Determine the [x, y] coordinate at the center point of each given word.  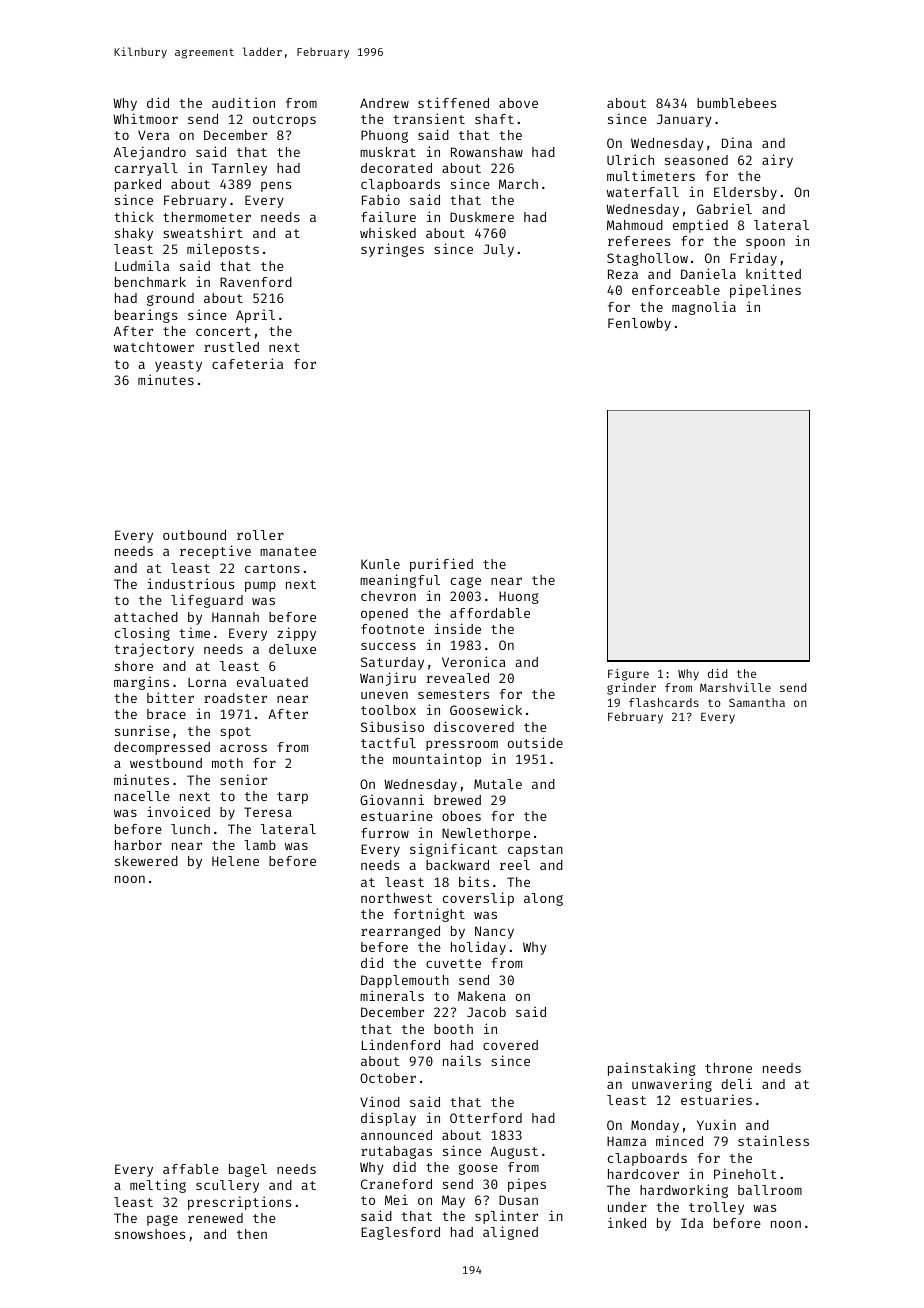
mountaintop [437, 760]
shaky [134, 234]
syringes [392, 250]
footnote [392, 629]
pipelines [765, 291]
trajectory [154, 650]
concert [223, 331]
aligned [510, 1233]
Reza [623, 274]
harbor [138, 845]
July [498, 250]
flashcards [664, 702]
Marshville [735, 687]
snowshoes [150, 1234]
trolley [716, 1208]
